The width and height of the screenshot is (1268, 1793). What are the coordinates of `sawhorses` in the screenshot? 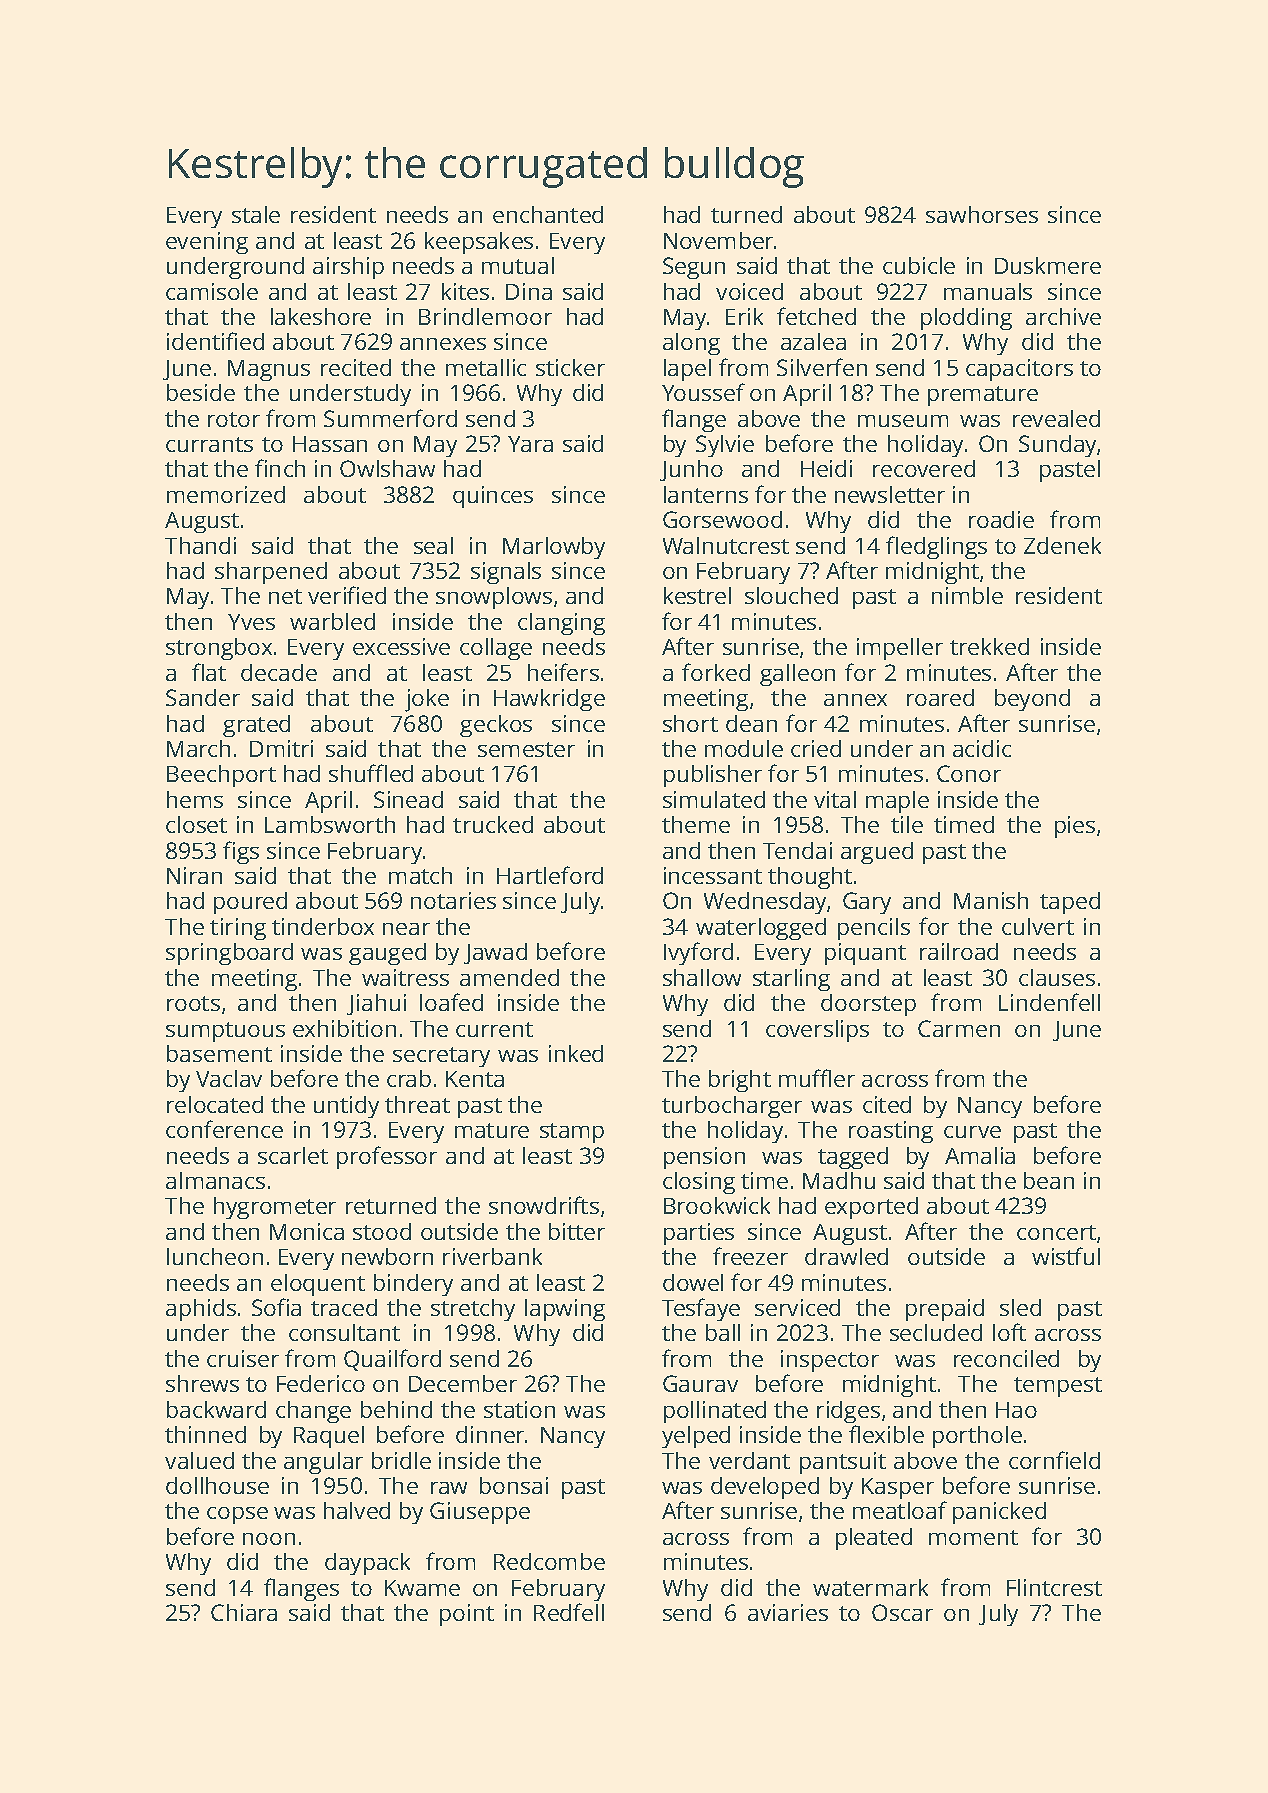 It's located at (982, 214).
